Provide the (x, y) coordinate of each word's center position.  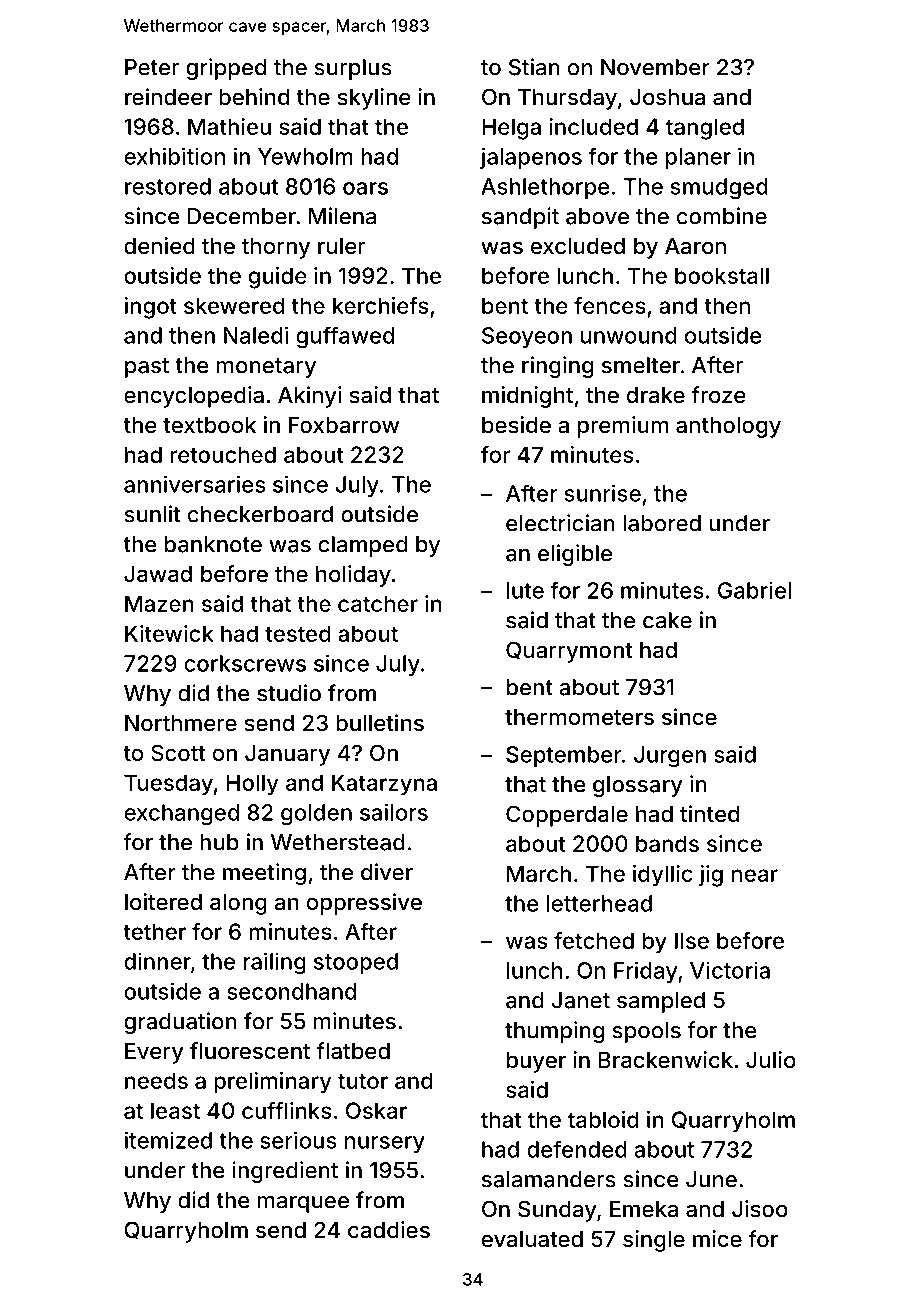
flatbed (353, 1051)
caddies (389, 1229)
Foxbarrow (344, 425)
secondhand (291, 991)
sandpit (520, 218)
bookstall (722, 275)
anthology (728, 427)
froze (718, 394)
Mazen (159, 603)
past (147, 368)
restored (168, 186)
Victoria (730, 970)
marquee (303, 1204)
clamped (363, 546)
